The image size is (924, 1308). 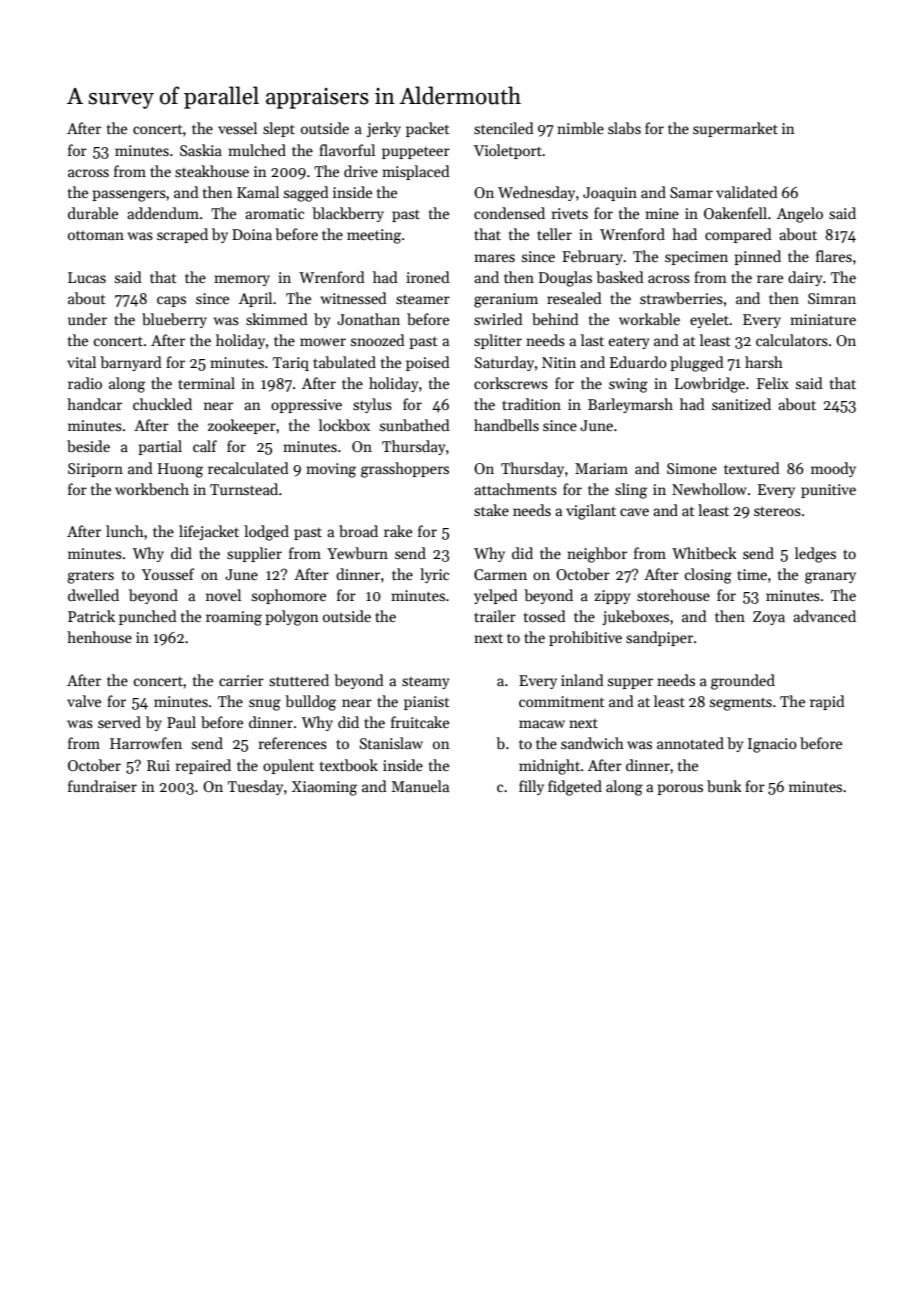 I want to click on polygon, so click(x=292, y=618).
